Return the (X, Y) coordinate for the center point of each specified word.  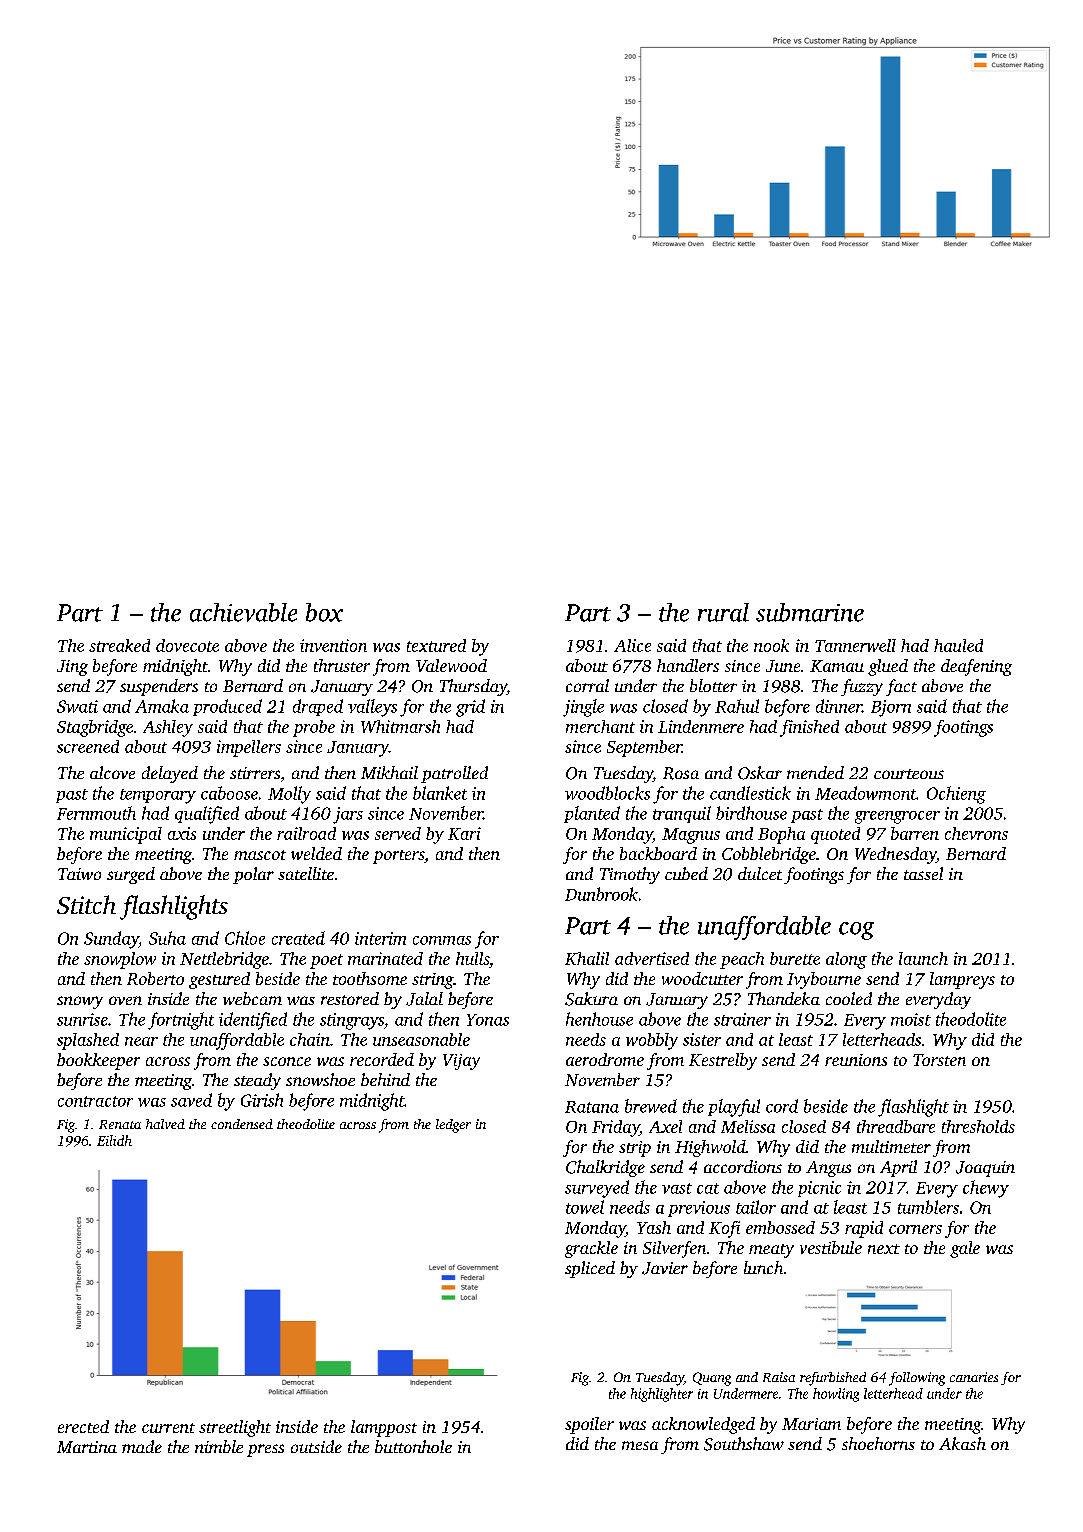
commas (442, 940)
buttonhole (413, 1446)
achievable (243, 612)
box (324, 612)
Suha (167, 938)
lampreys (962, 980)
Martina (87, 1447)
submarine (810, 612)
